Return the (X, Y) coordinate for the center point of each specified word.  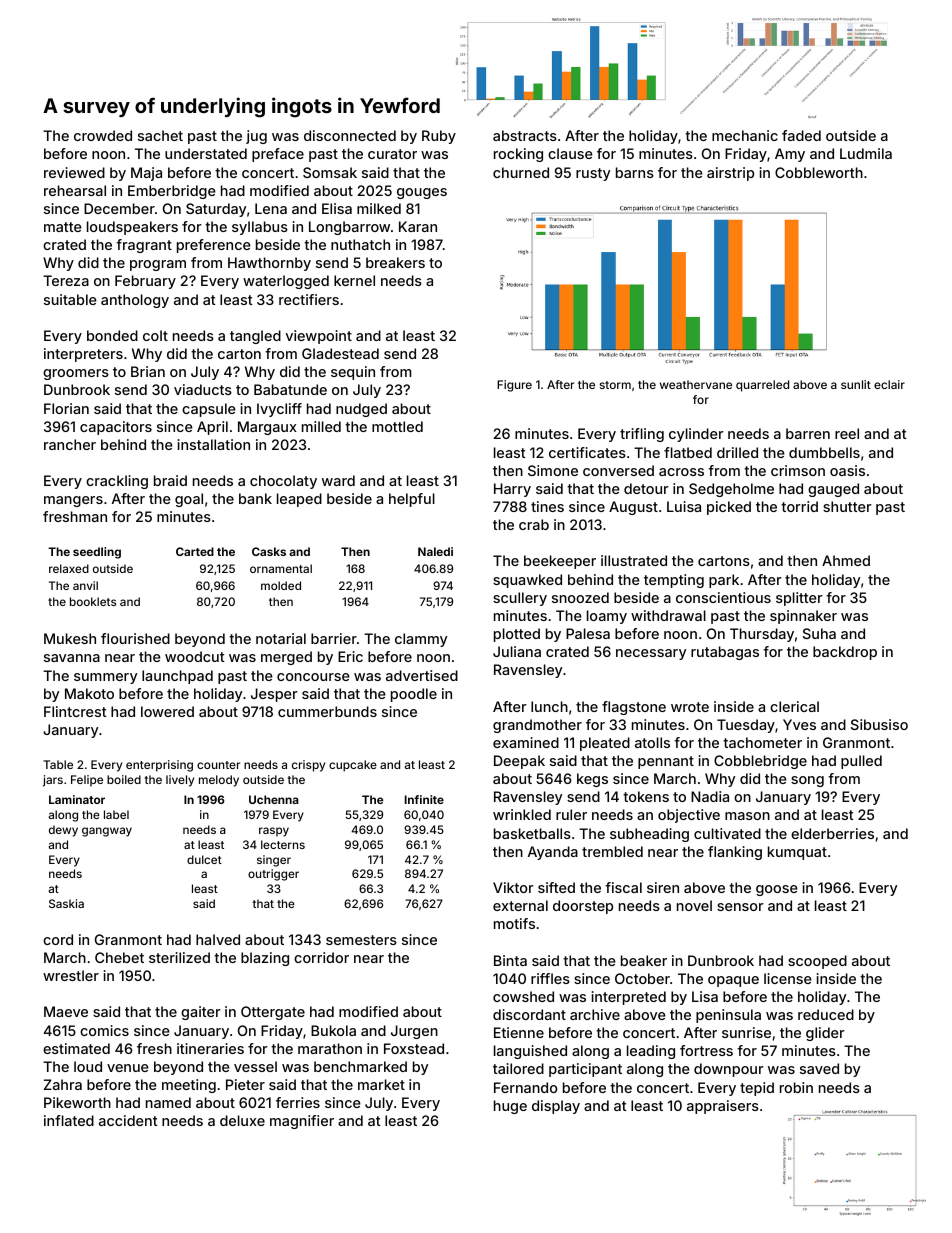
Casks (269, 551)
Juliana (517, 651)
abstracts (525, 135)
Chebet (119, 957)
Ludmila (866, 153)
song (807, 781)
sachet (160, 135)
